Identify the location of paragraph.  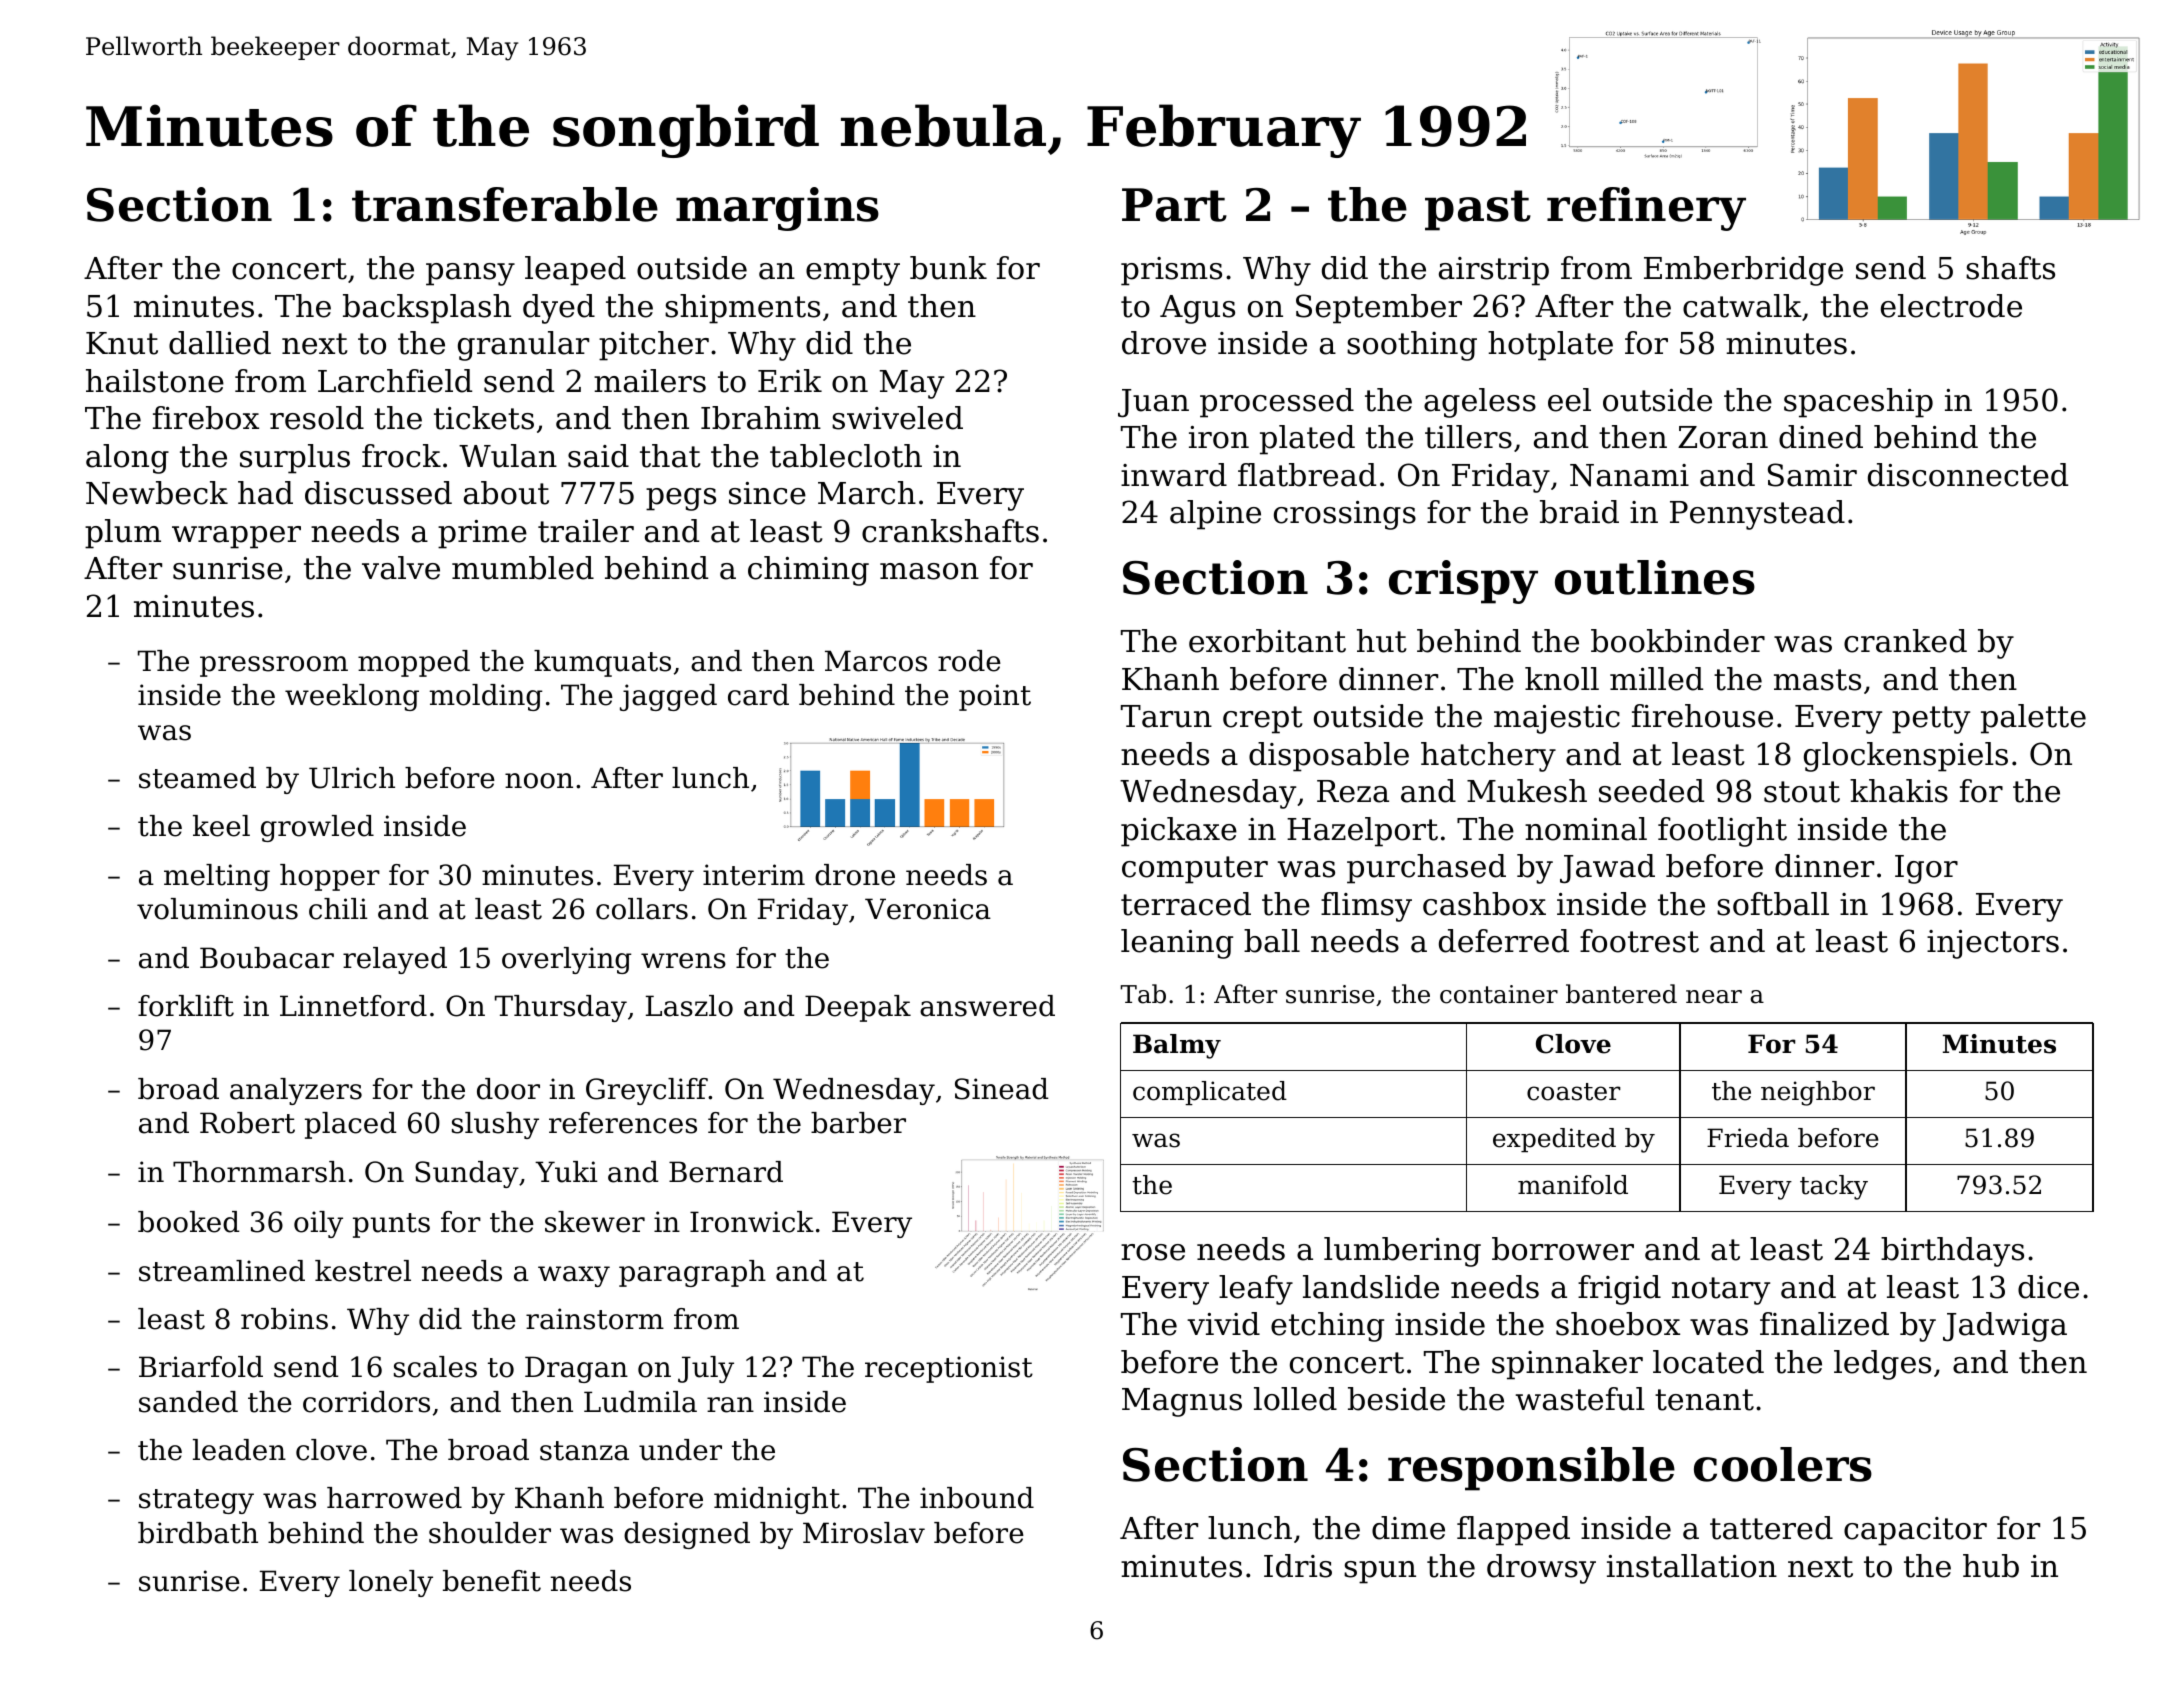
(692, 1273).
